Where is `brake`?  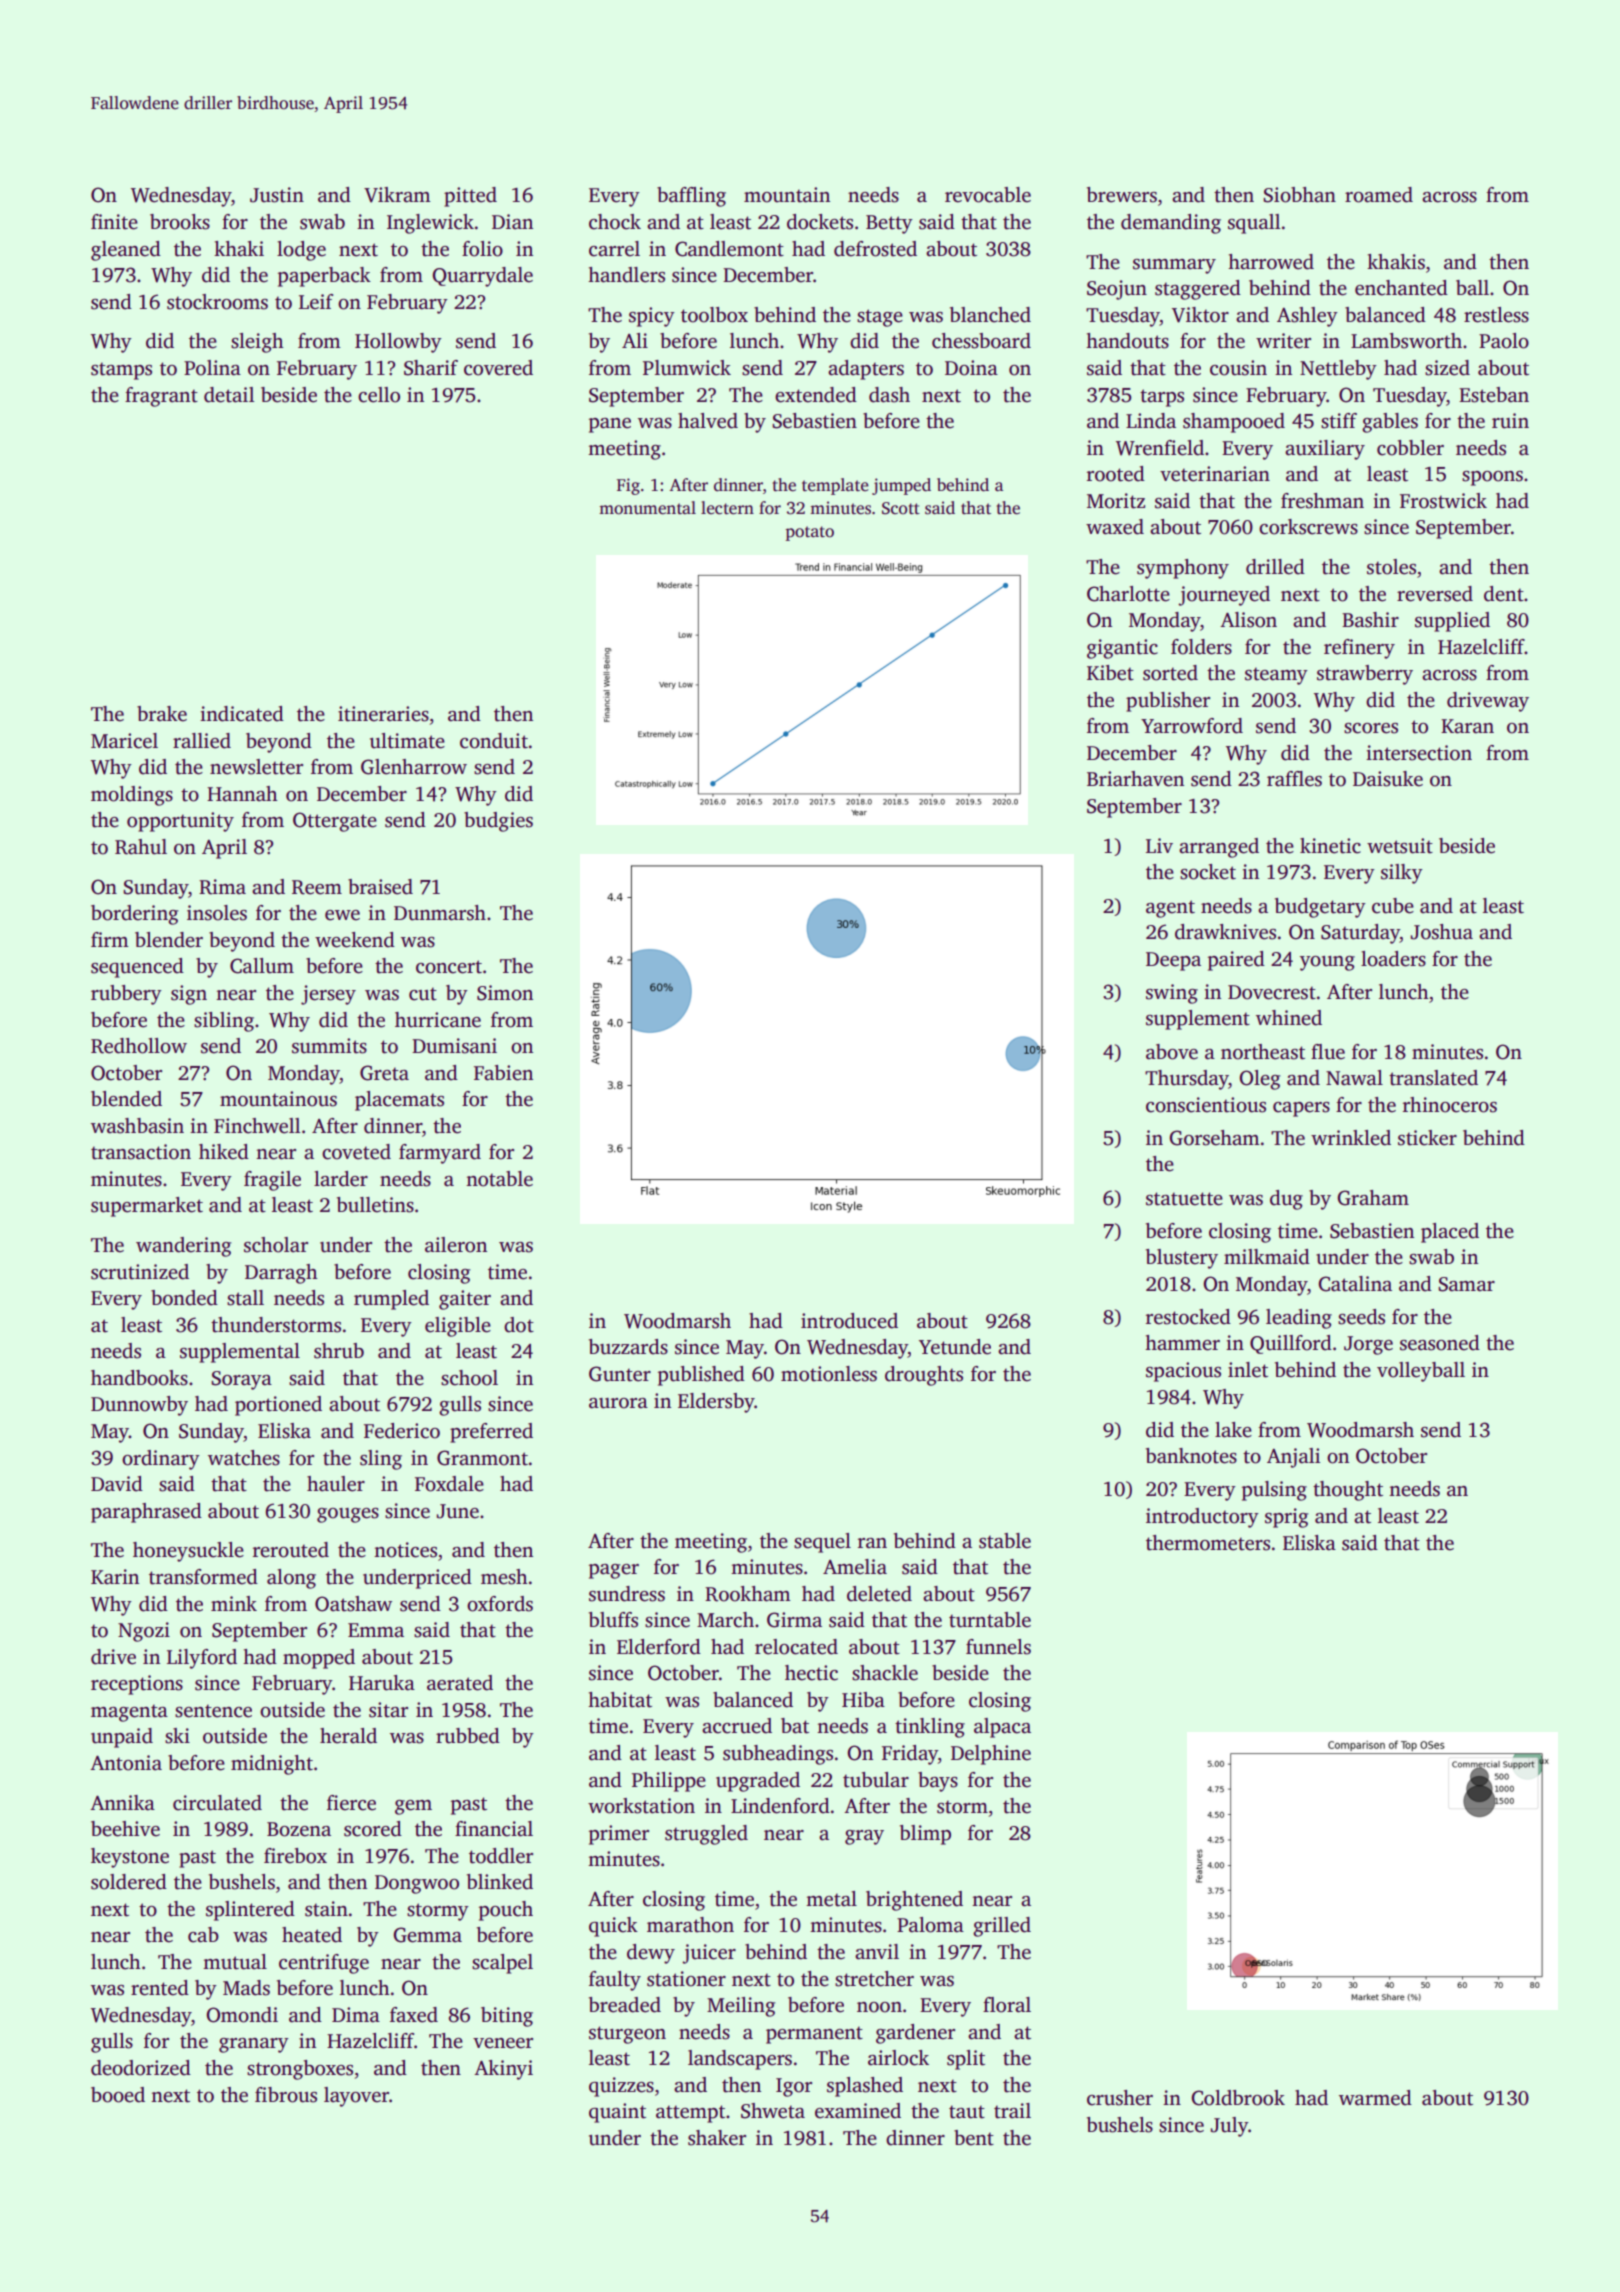
brake is located at coordinates (162, 714).
